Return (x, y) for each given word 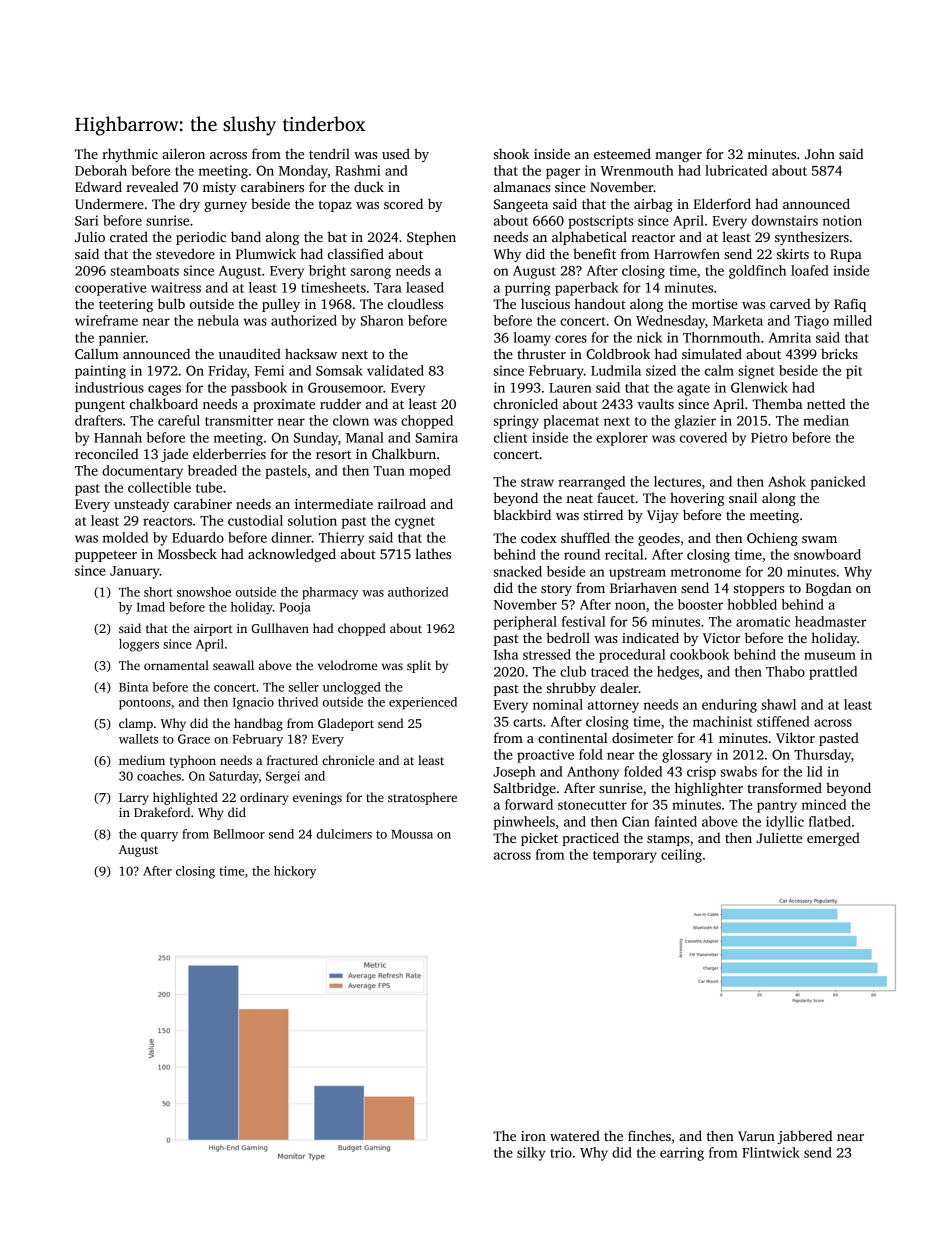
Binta (133, 687)
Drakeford (162, 812)
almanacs (522, 186)
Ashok (787, 481)
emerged (833, 839)
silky (531, 1154)
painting (100, 372)
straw (537, 482)
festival (583, 621)
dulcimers (344, 834)
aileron (183, 153)
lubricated (736, 170)
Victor (721, 638)
